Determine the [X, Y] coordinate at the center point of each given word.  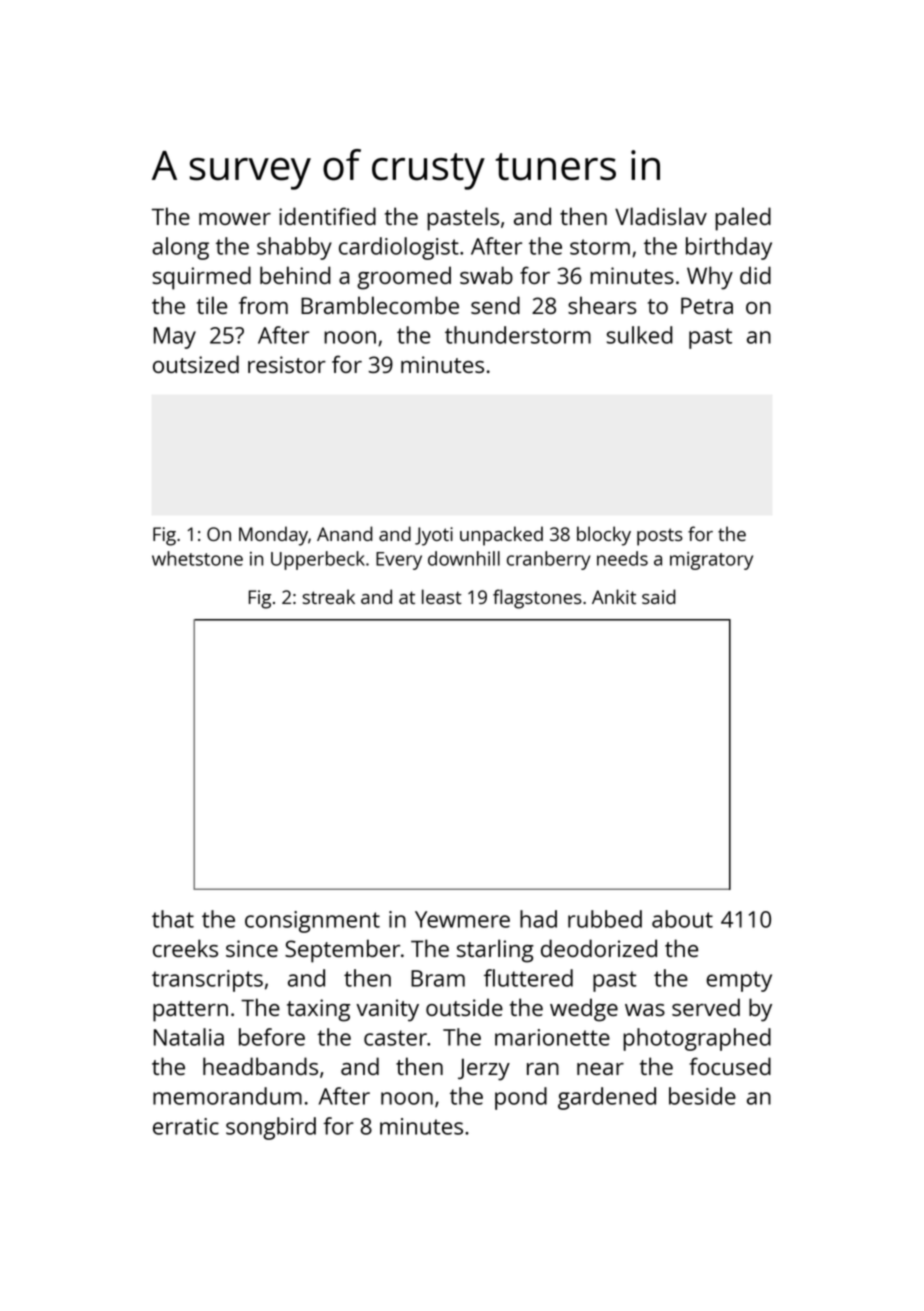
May [175, 338]
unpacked [501, 536]
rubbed [605, 919]
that [173, 919]
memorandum [227, 1096]
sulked [640, 335]
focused [730, 1066]
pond [521, 1098]
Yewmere [462, 919]
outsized [196, 364]
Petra [707, 305]
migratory [711, 561]
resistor [287, 364]
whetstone [197, 558]
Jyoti [434, 536]
